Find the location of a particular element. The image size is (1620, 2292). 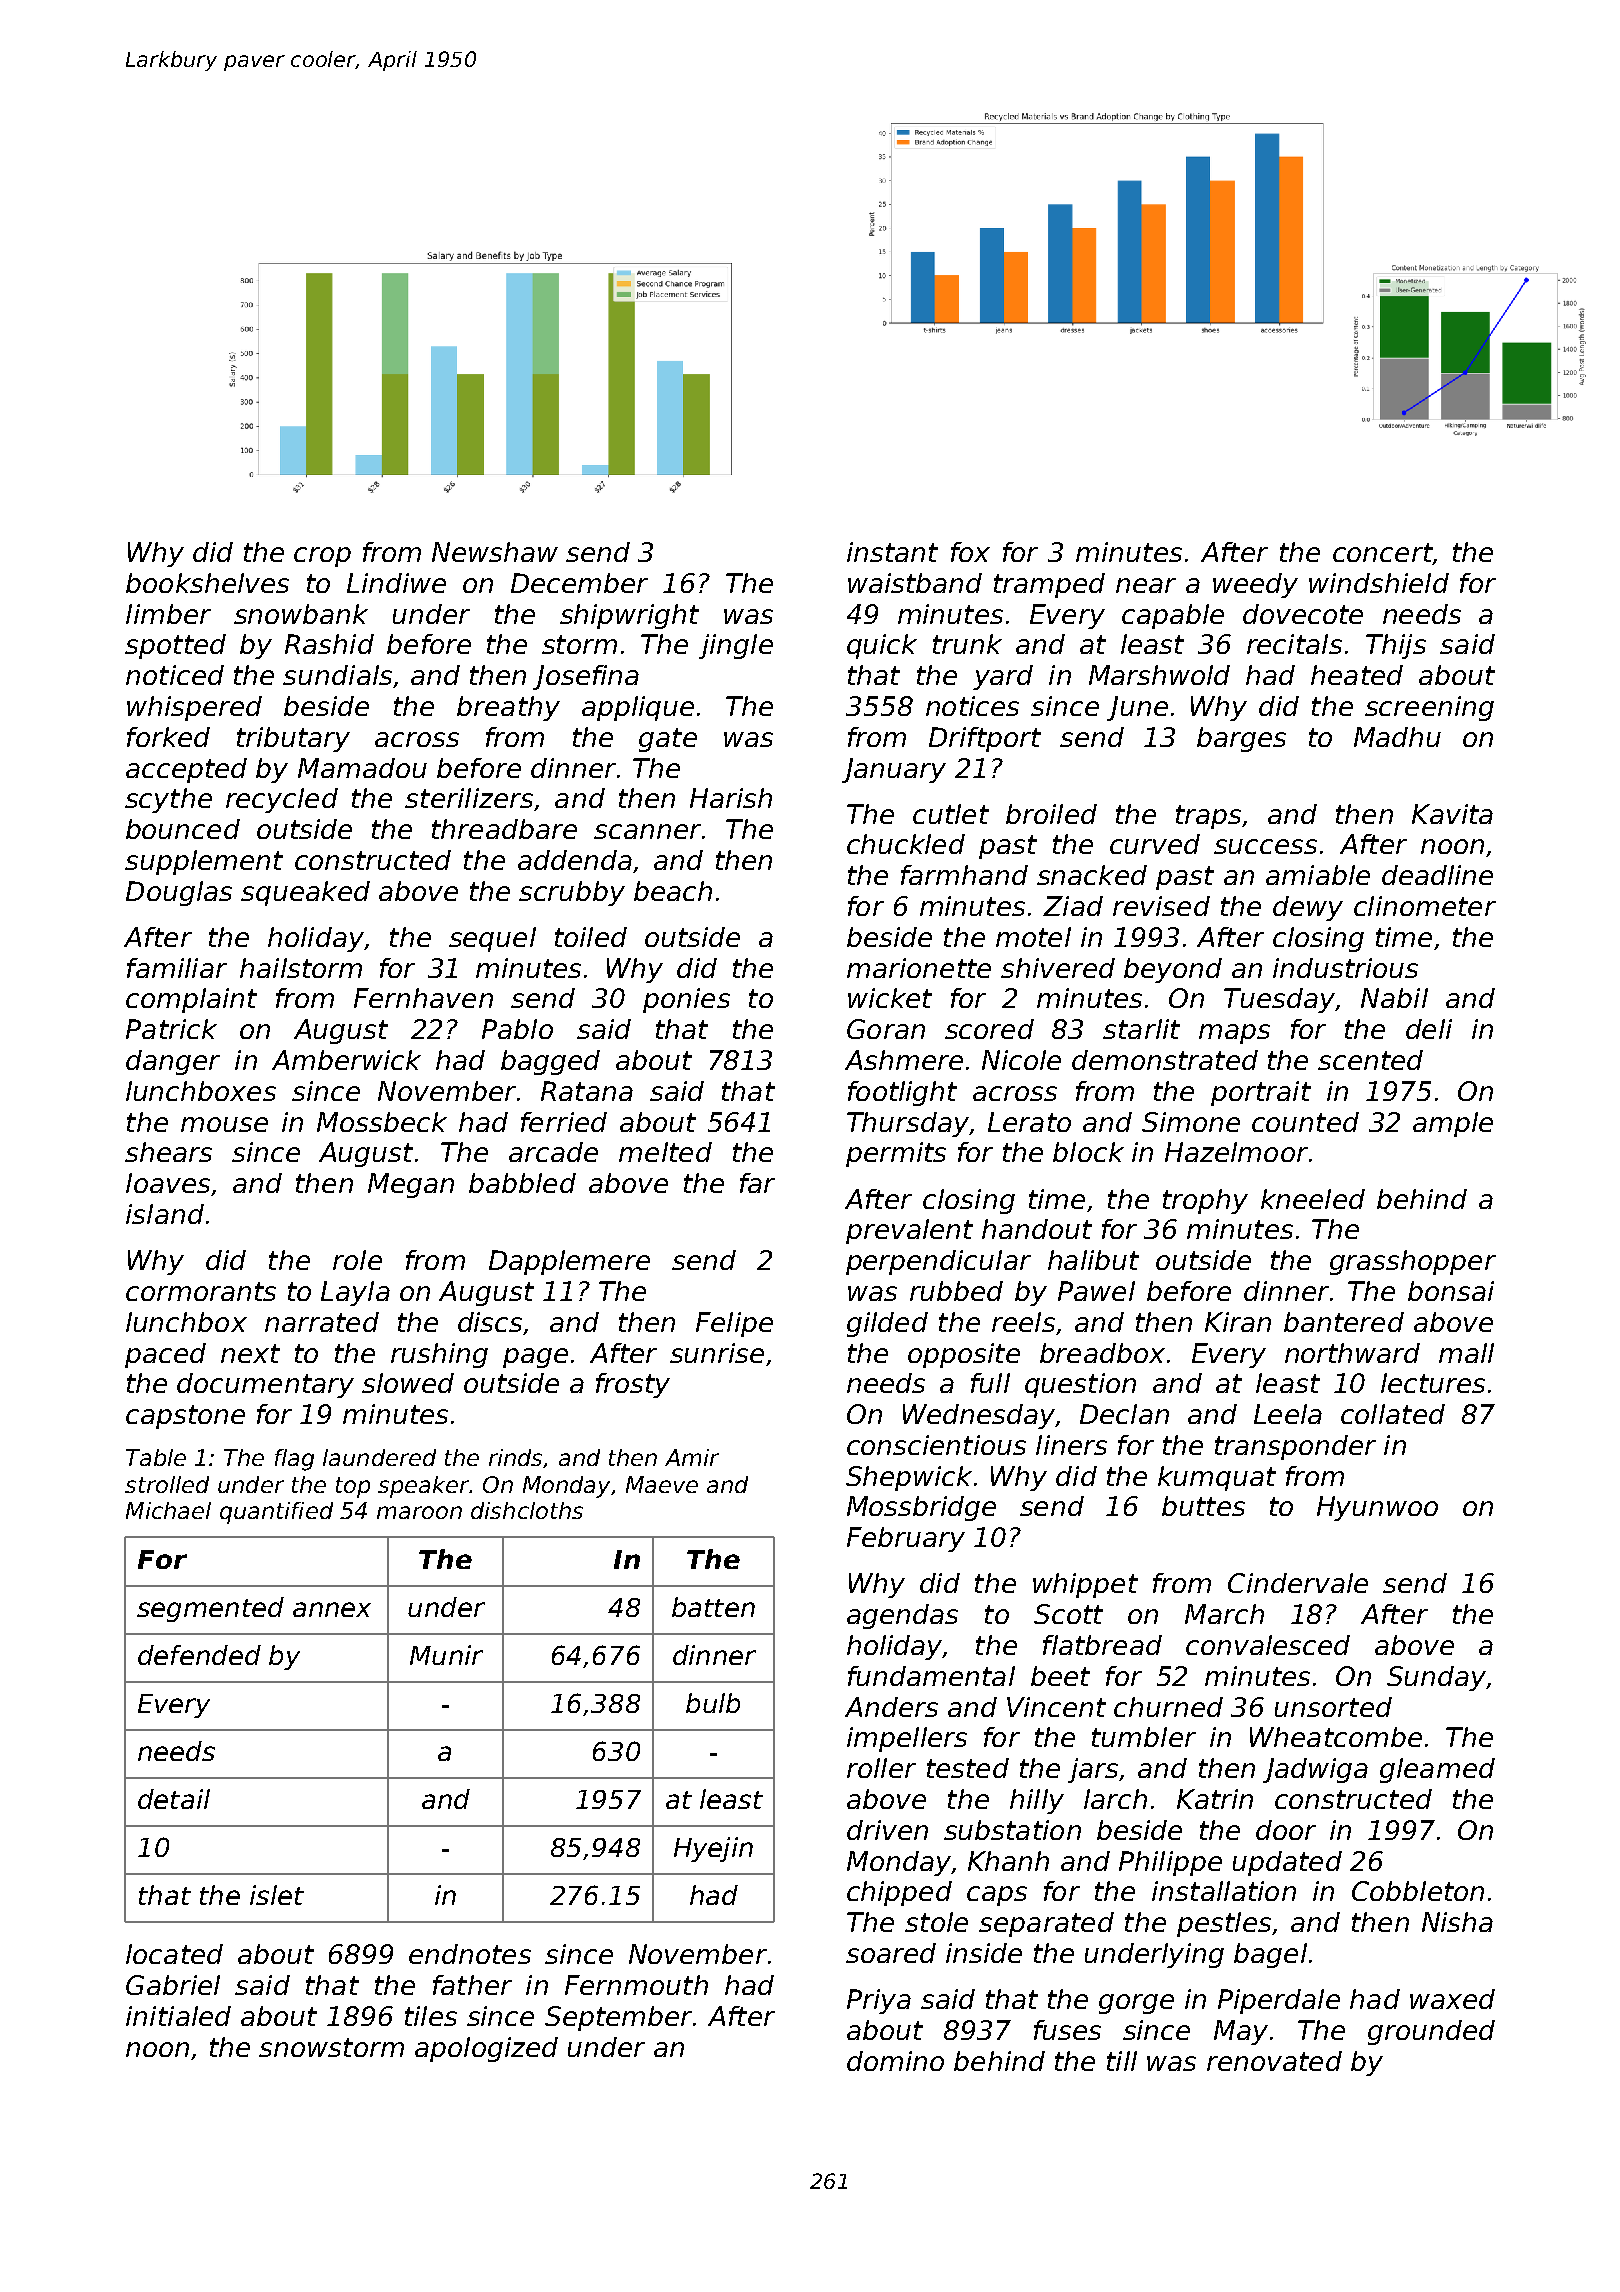

Dapplemere is located at coordinates (569, 1262).
